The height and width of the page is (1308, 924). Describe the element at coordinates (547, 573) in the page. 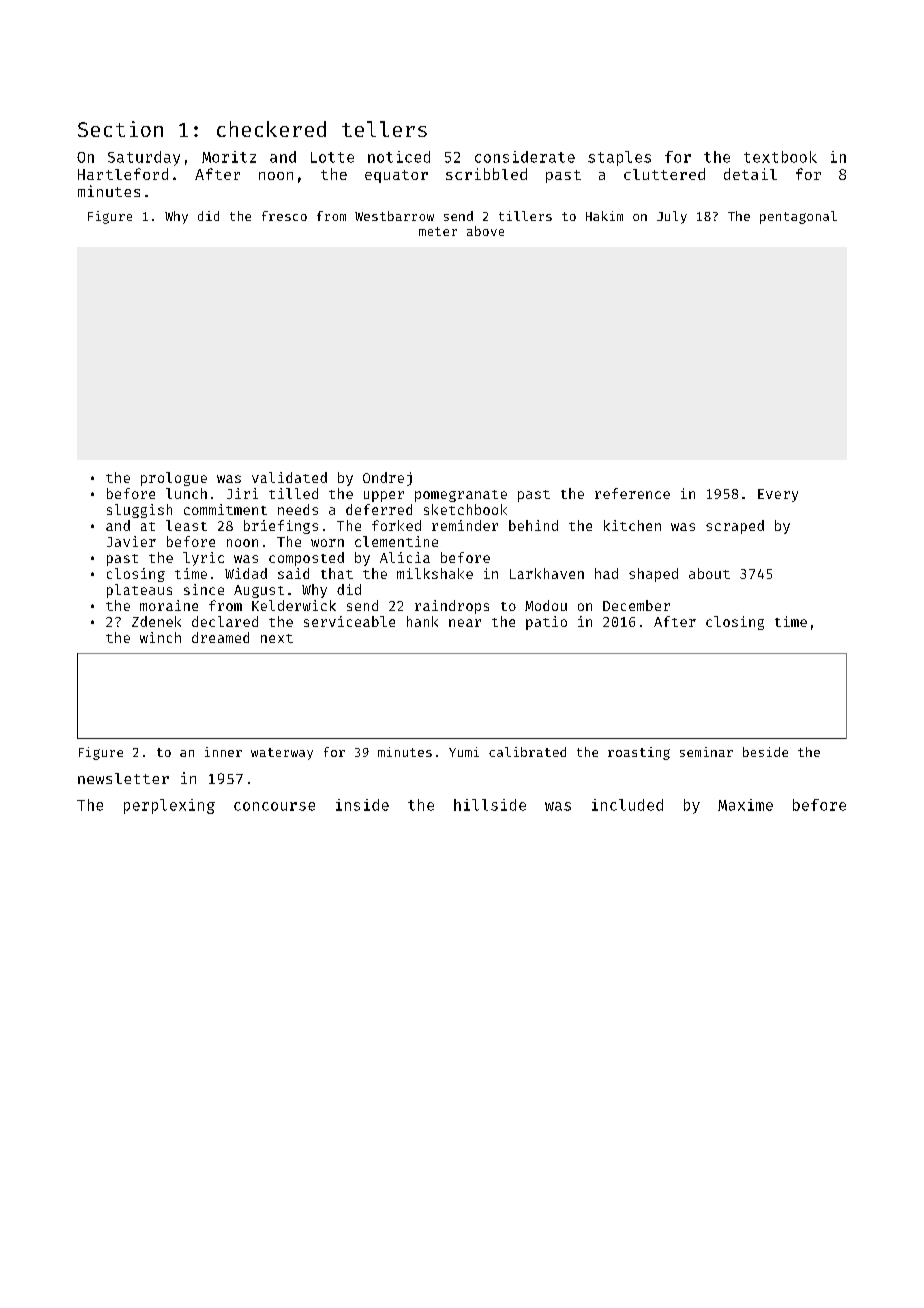

I see `Larkhaven` at that location.
